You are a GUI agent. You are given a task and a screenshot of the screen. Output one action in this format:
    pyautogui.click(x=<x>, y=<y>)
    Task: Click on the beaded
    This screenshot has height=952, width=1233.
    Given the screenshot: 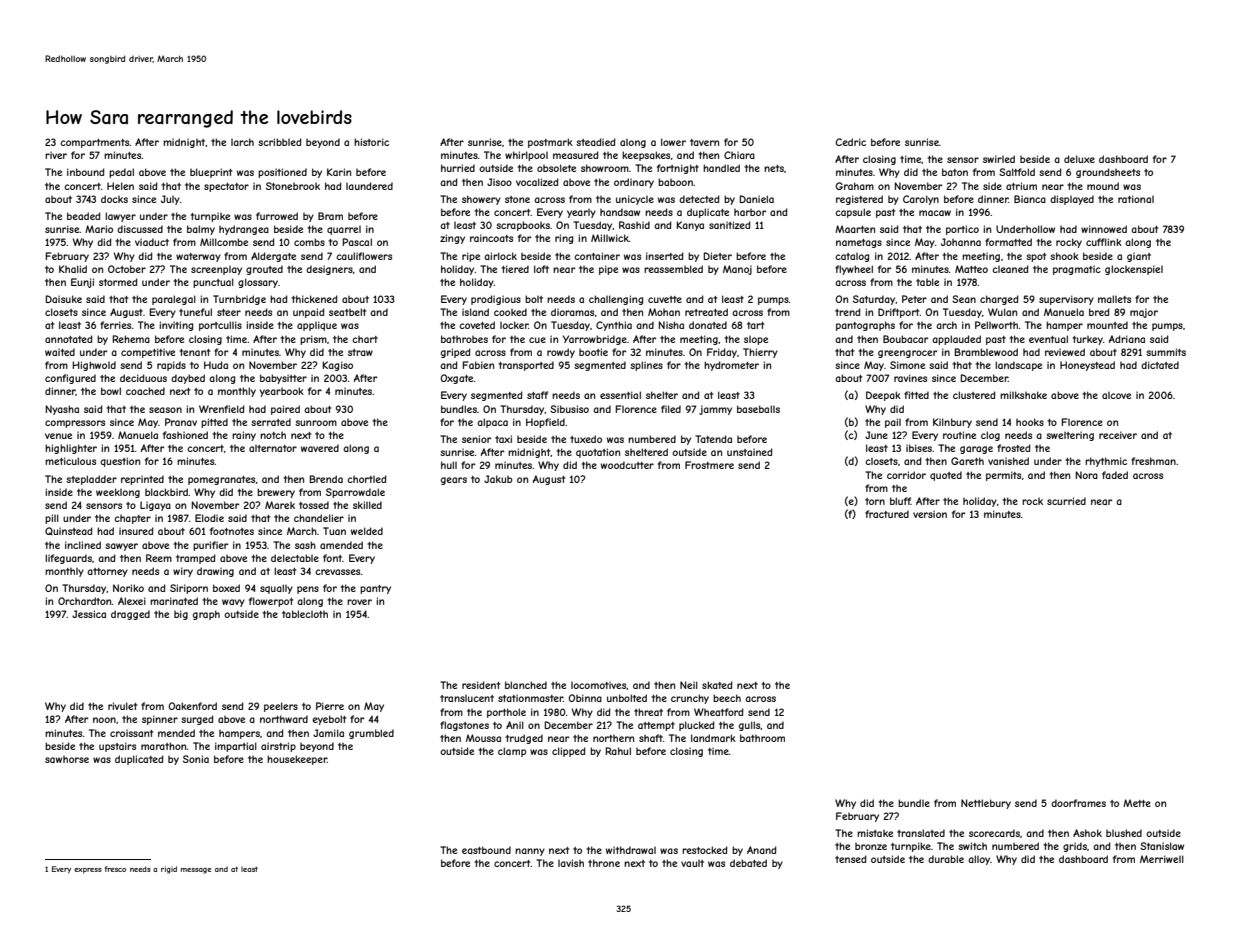 What is the action you would take?
    pyautogui.click(x=84, y=216)
